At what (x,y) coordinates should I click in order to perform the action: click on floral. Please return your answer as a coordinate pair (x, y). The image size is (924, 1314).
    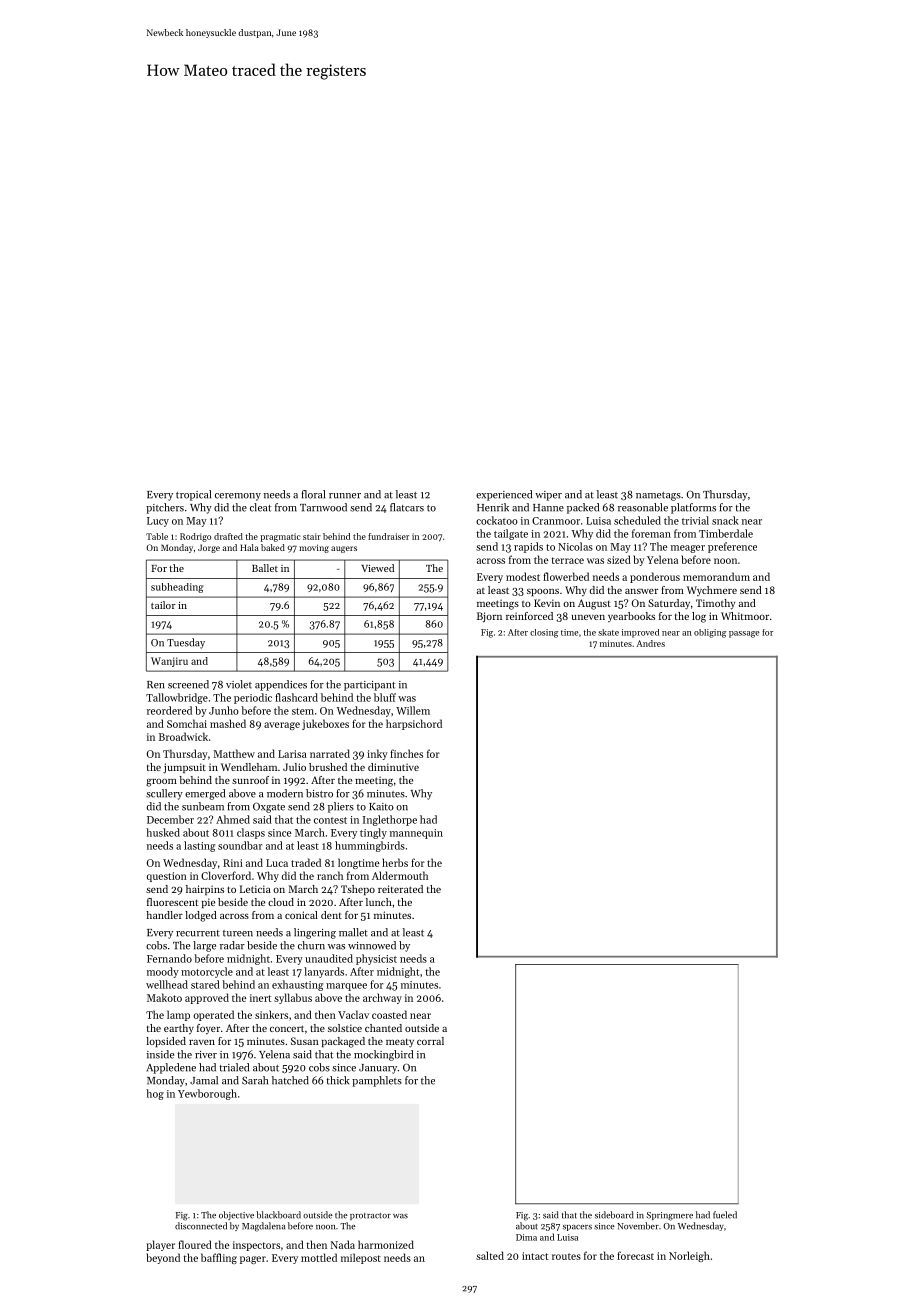
    Looking at the image, I should click on (313, 494).
